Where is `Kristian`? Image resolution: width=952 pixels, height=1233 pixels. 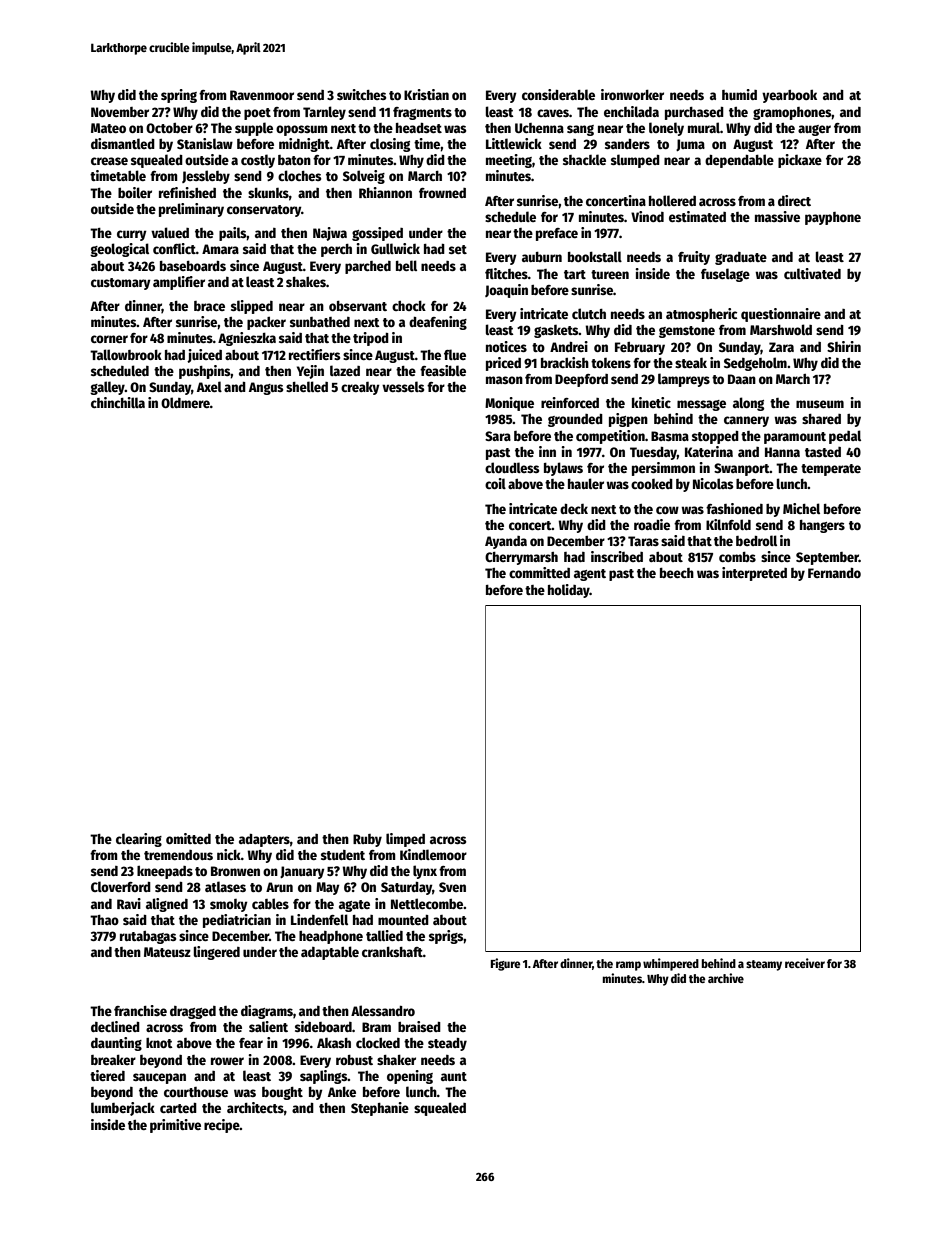
Kristian is located at coordinates (426, 94).
